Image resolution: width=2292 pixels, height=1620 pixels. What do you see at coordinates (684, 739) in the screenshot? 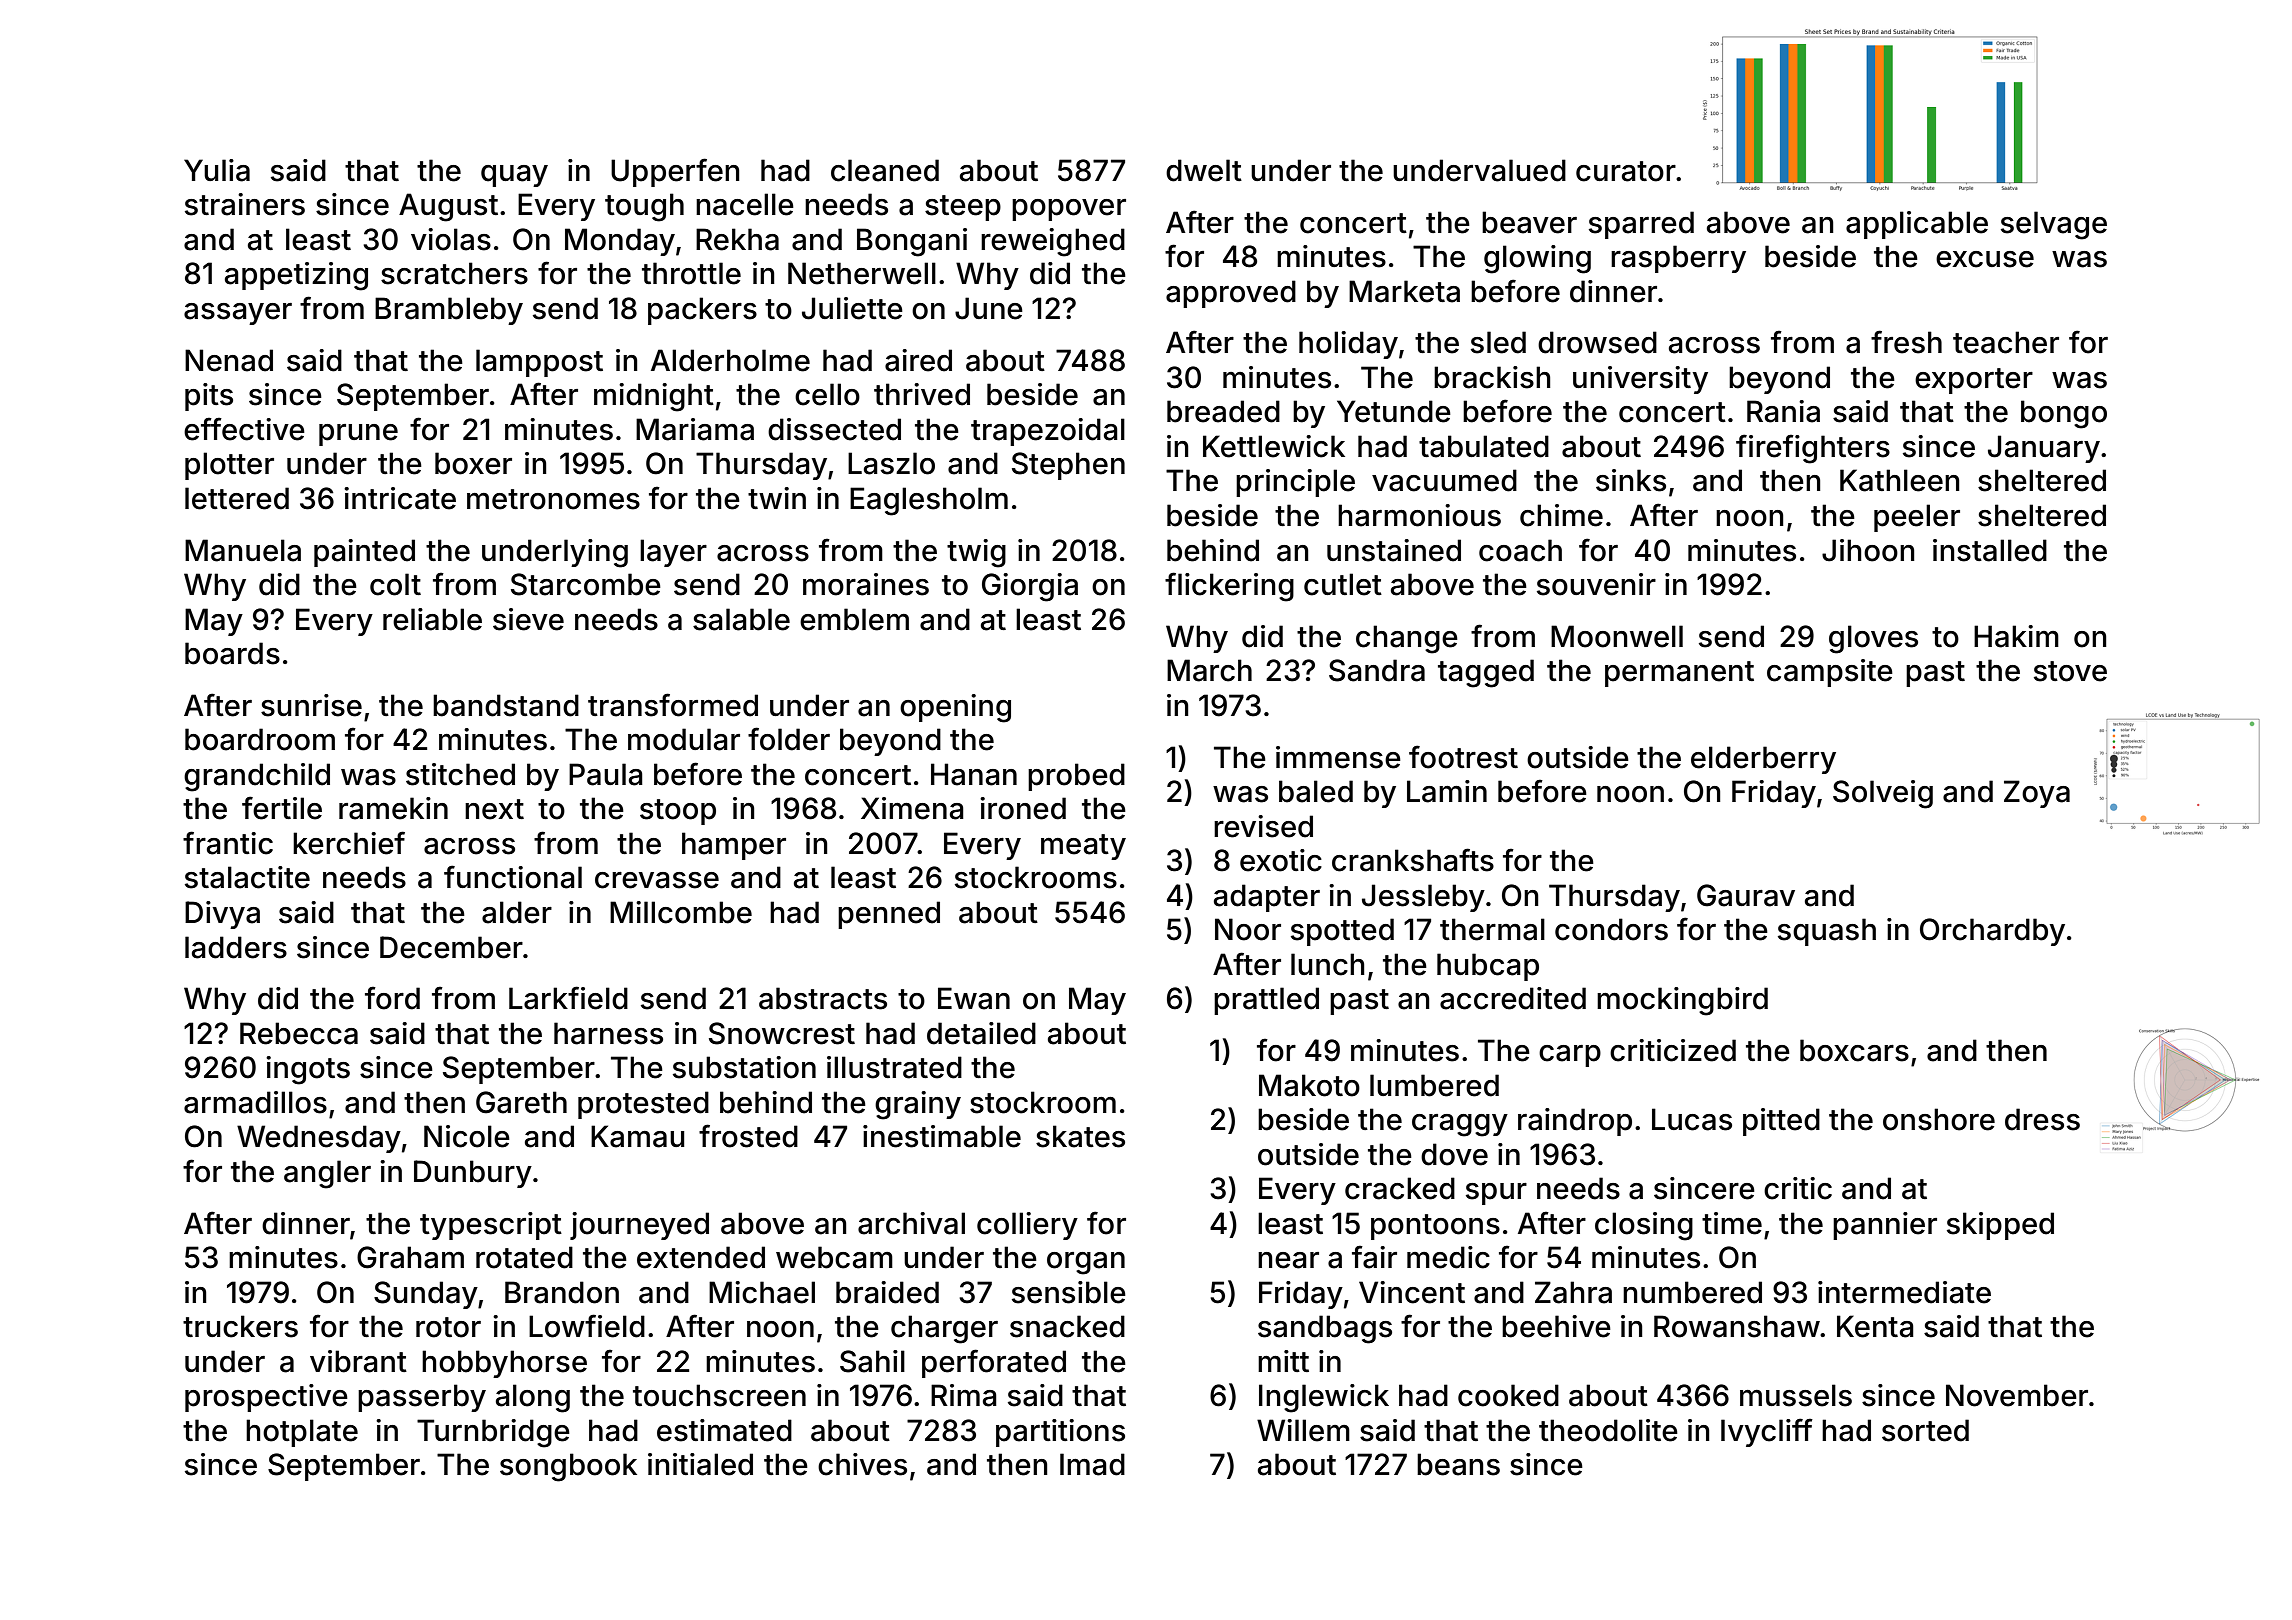
I see `modular` at bounding box center [684, 739].
